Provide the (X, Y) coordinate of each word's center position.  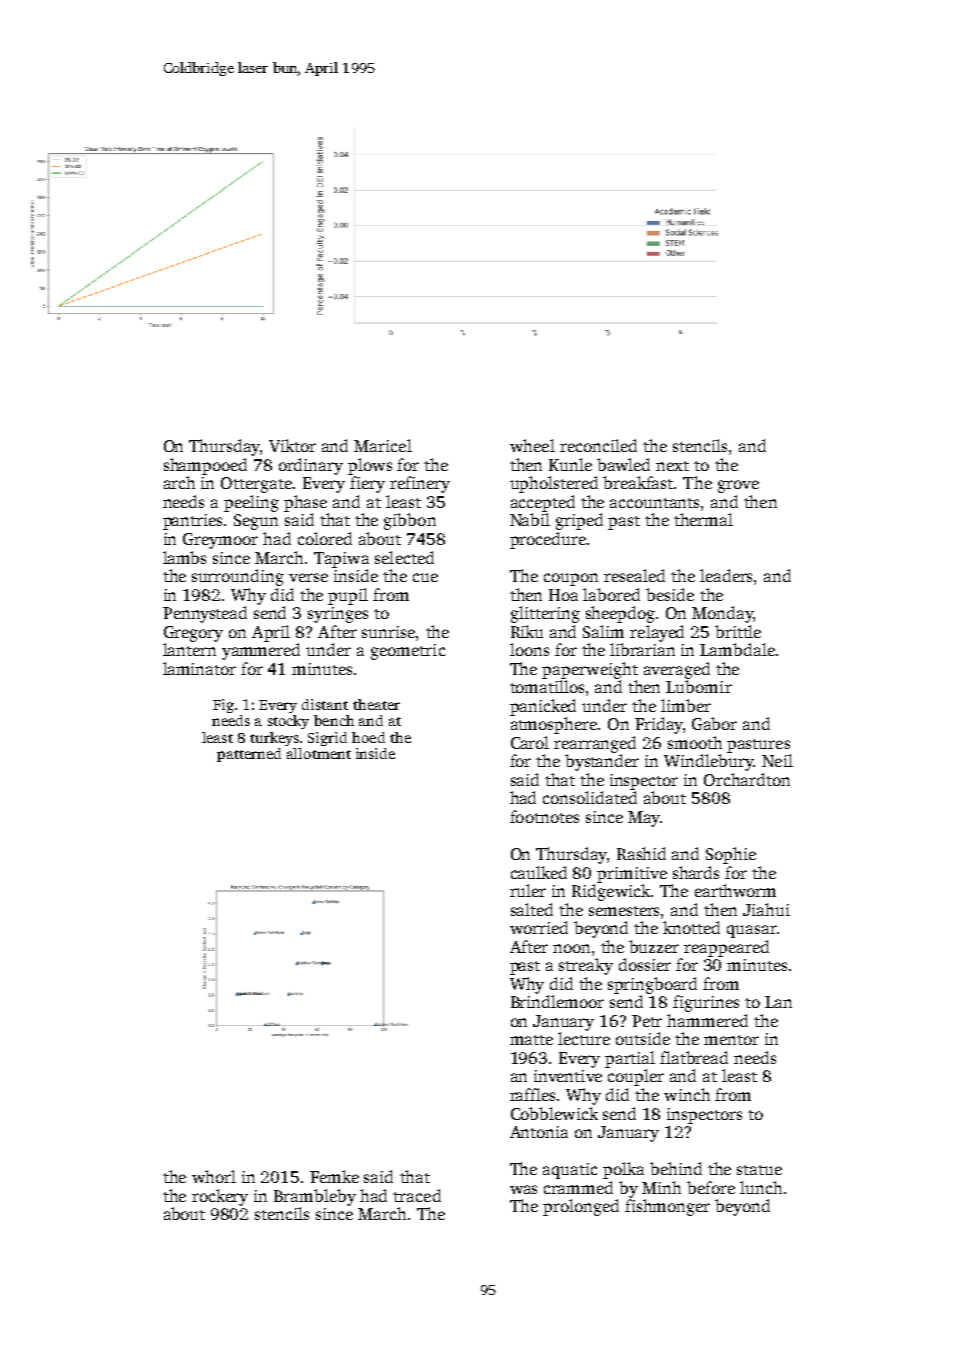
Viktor (292, 445)
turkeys (274, 739)
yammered (261, 651)
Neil (777, 760)
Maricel (383, 445)
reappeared (726, 948)
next (672, 466)
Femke (334, 1176)
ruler (528, 890)
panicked (543, 707)
